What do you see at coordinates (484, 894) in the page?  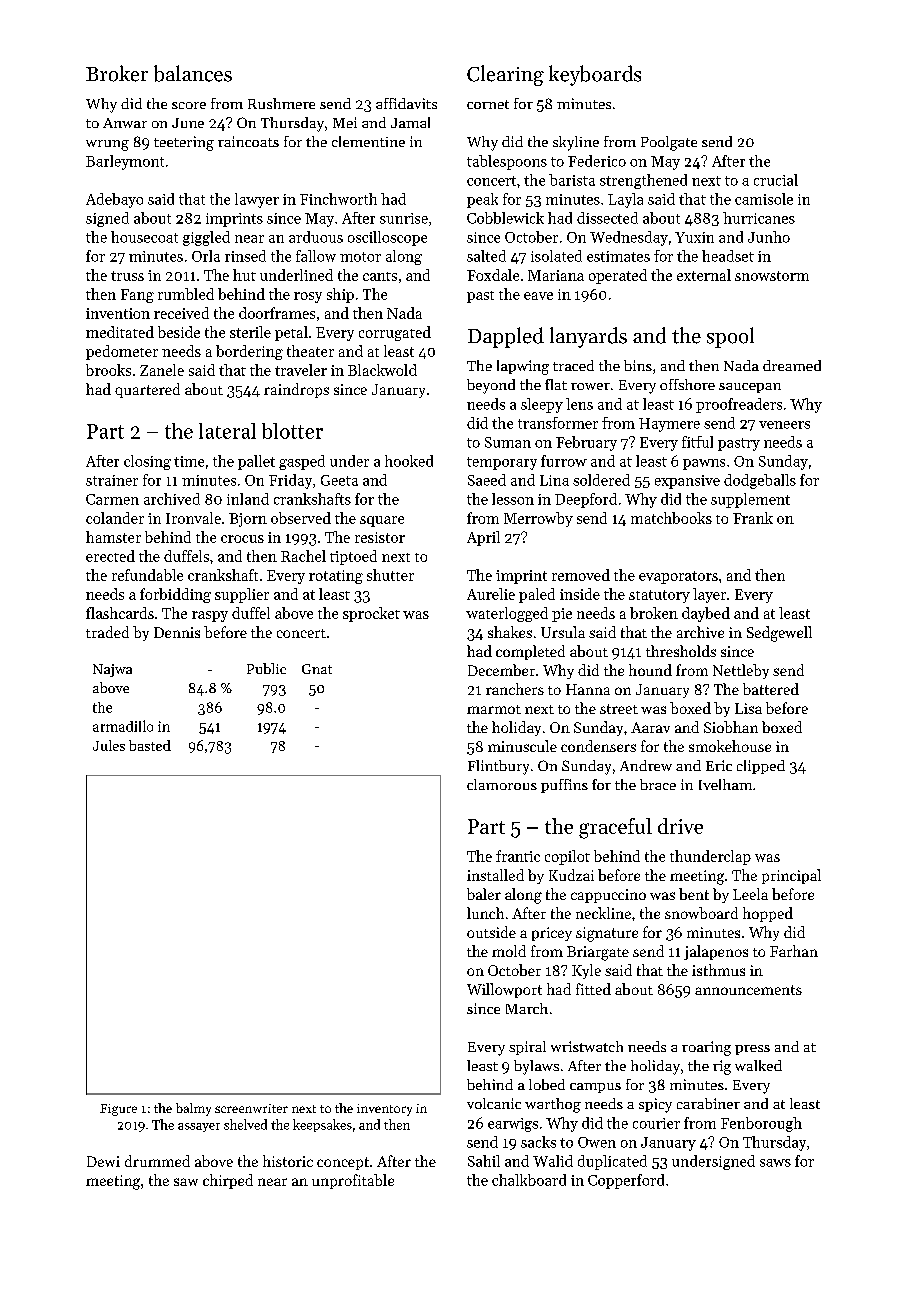 I see `baler` at bounding box center [484, 894].
